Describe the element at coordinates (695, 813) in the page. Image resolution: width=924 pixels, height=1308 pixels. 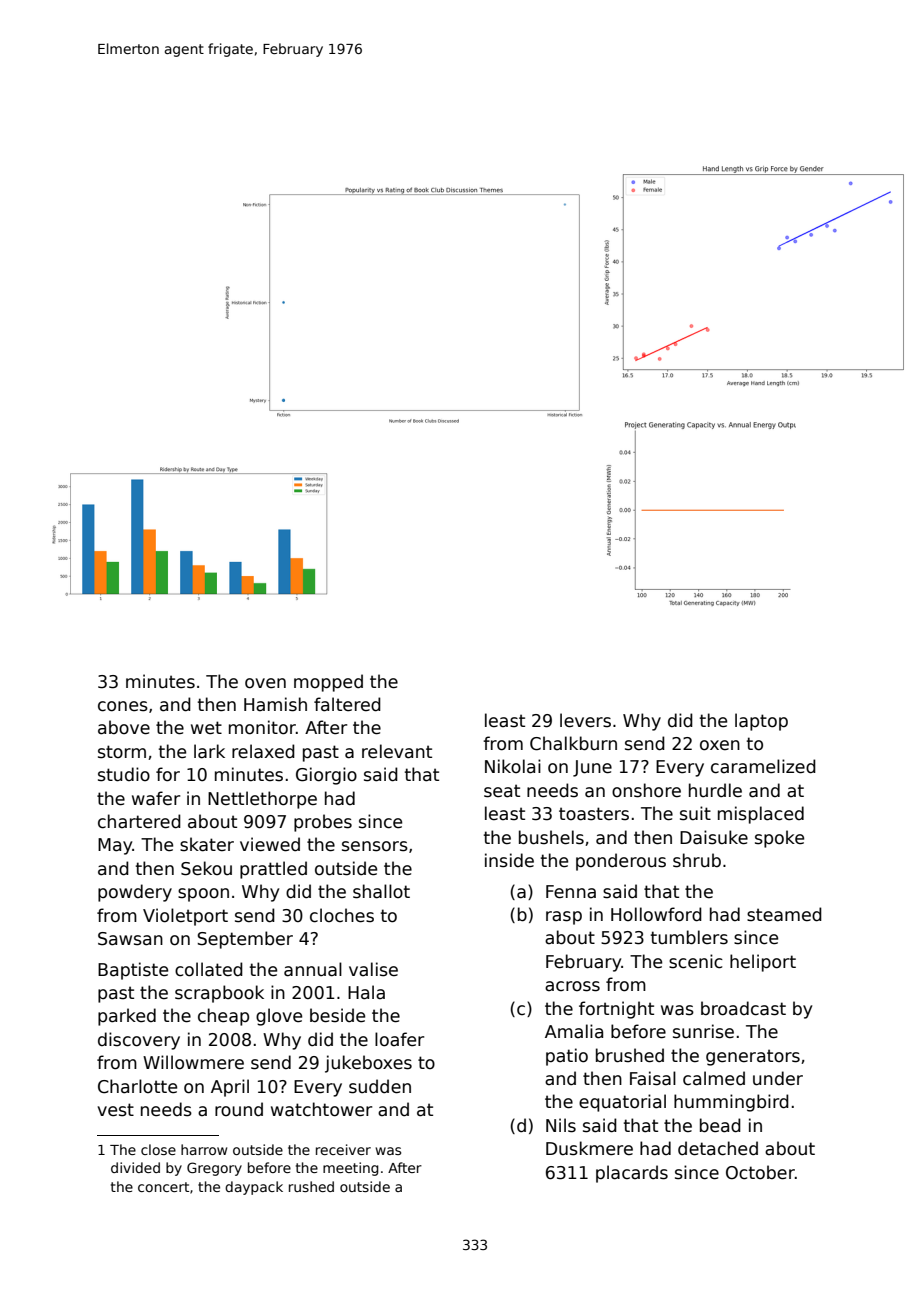
I see `suit` at that location.
